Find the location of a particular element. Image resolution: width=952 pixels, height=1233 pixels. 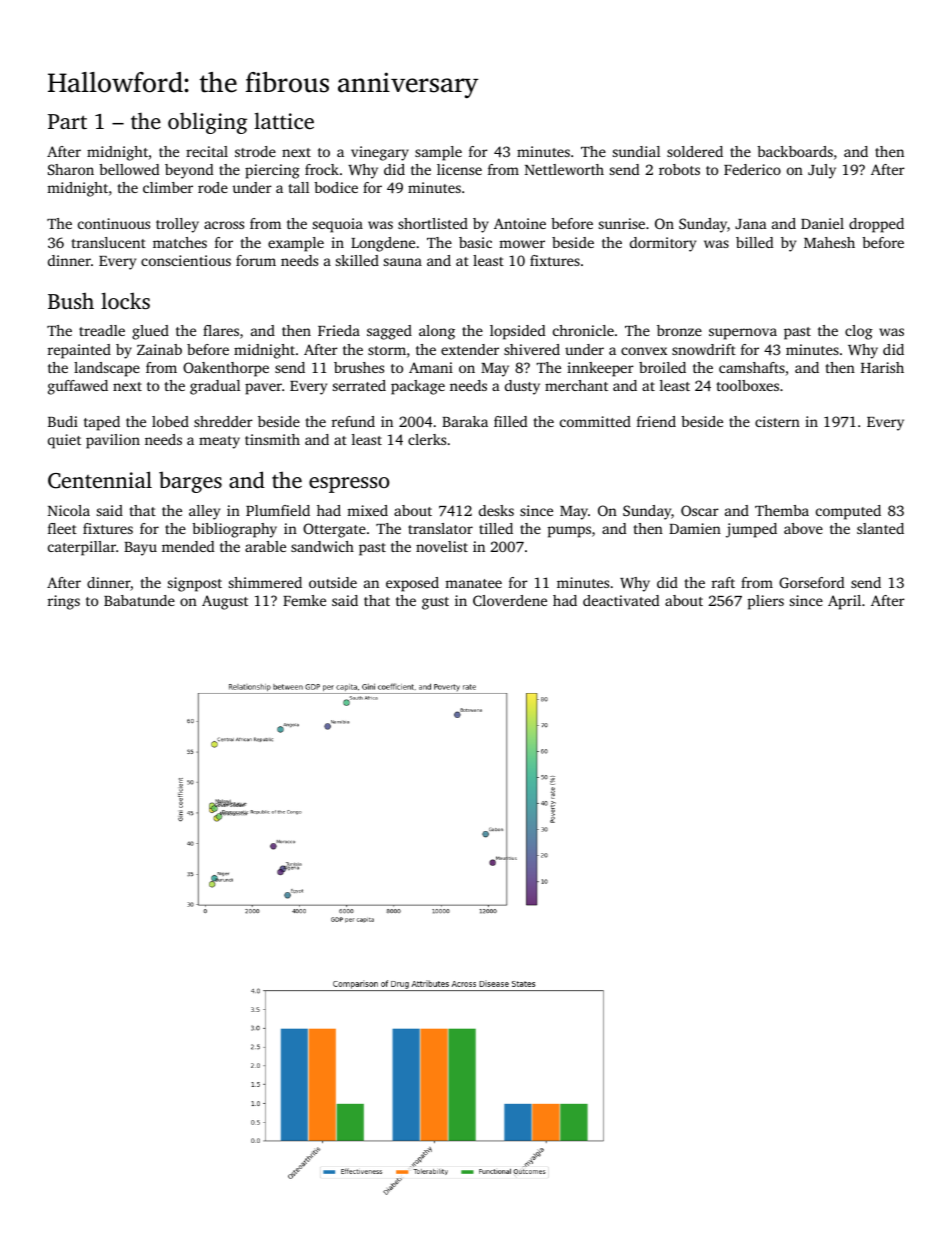

Cloverdene is located at coordinates (510, 600).
